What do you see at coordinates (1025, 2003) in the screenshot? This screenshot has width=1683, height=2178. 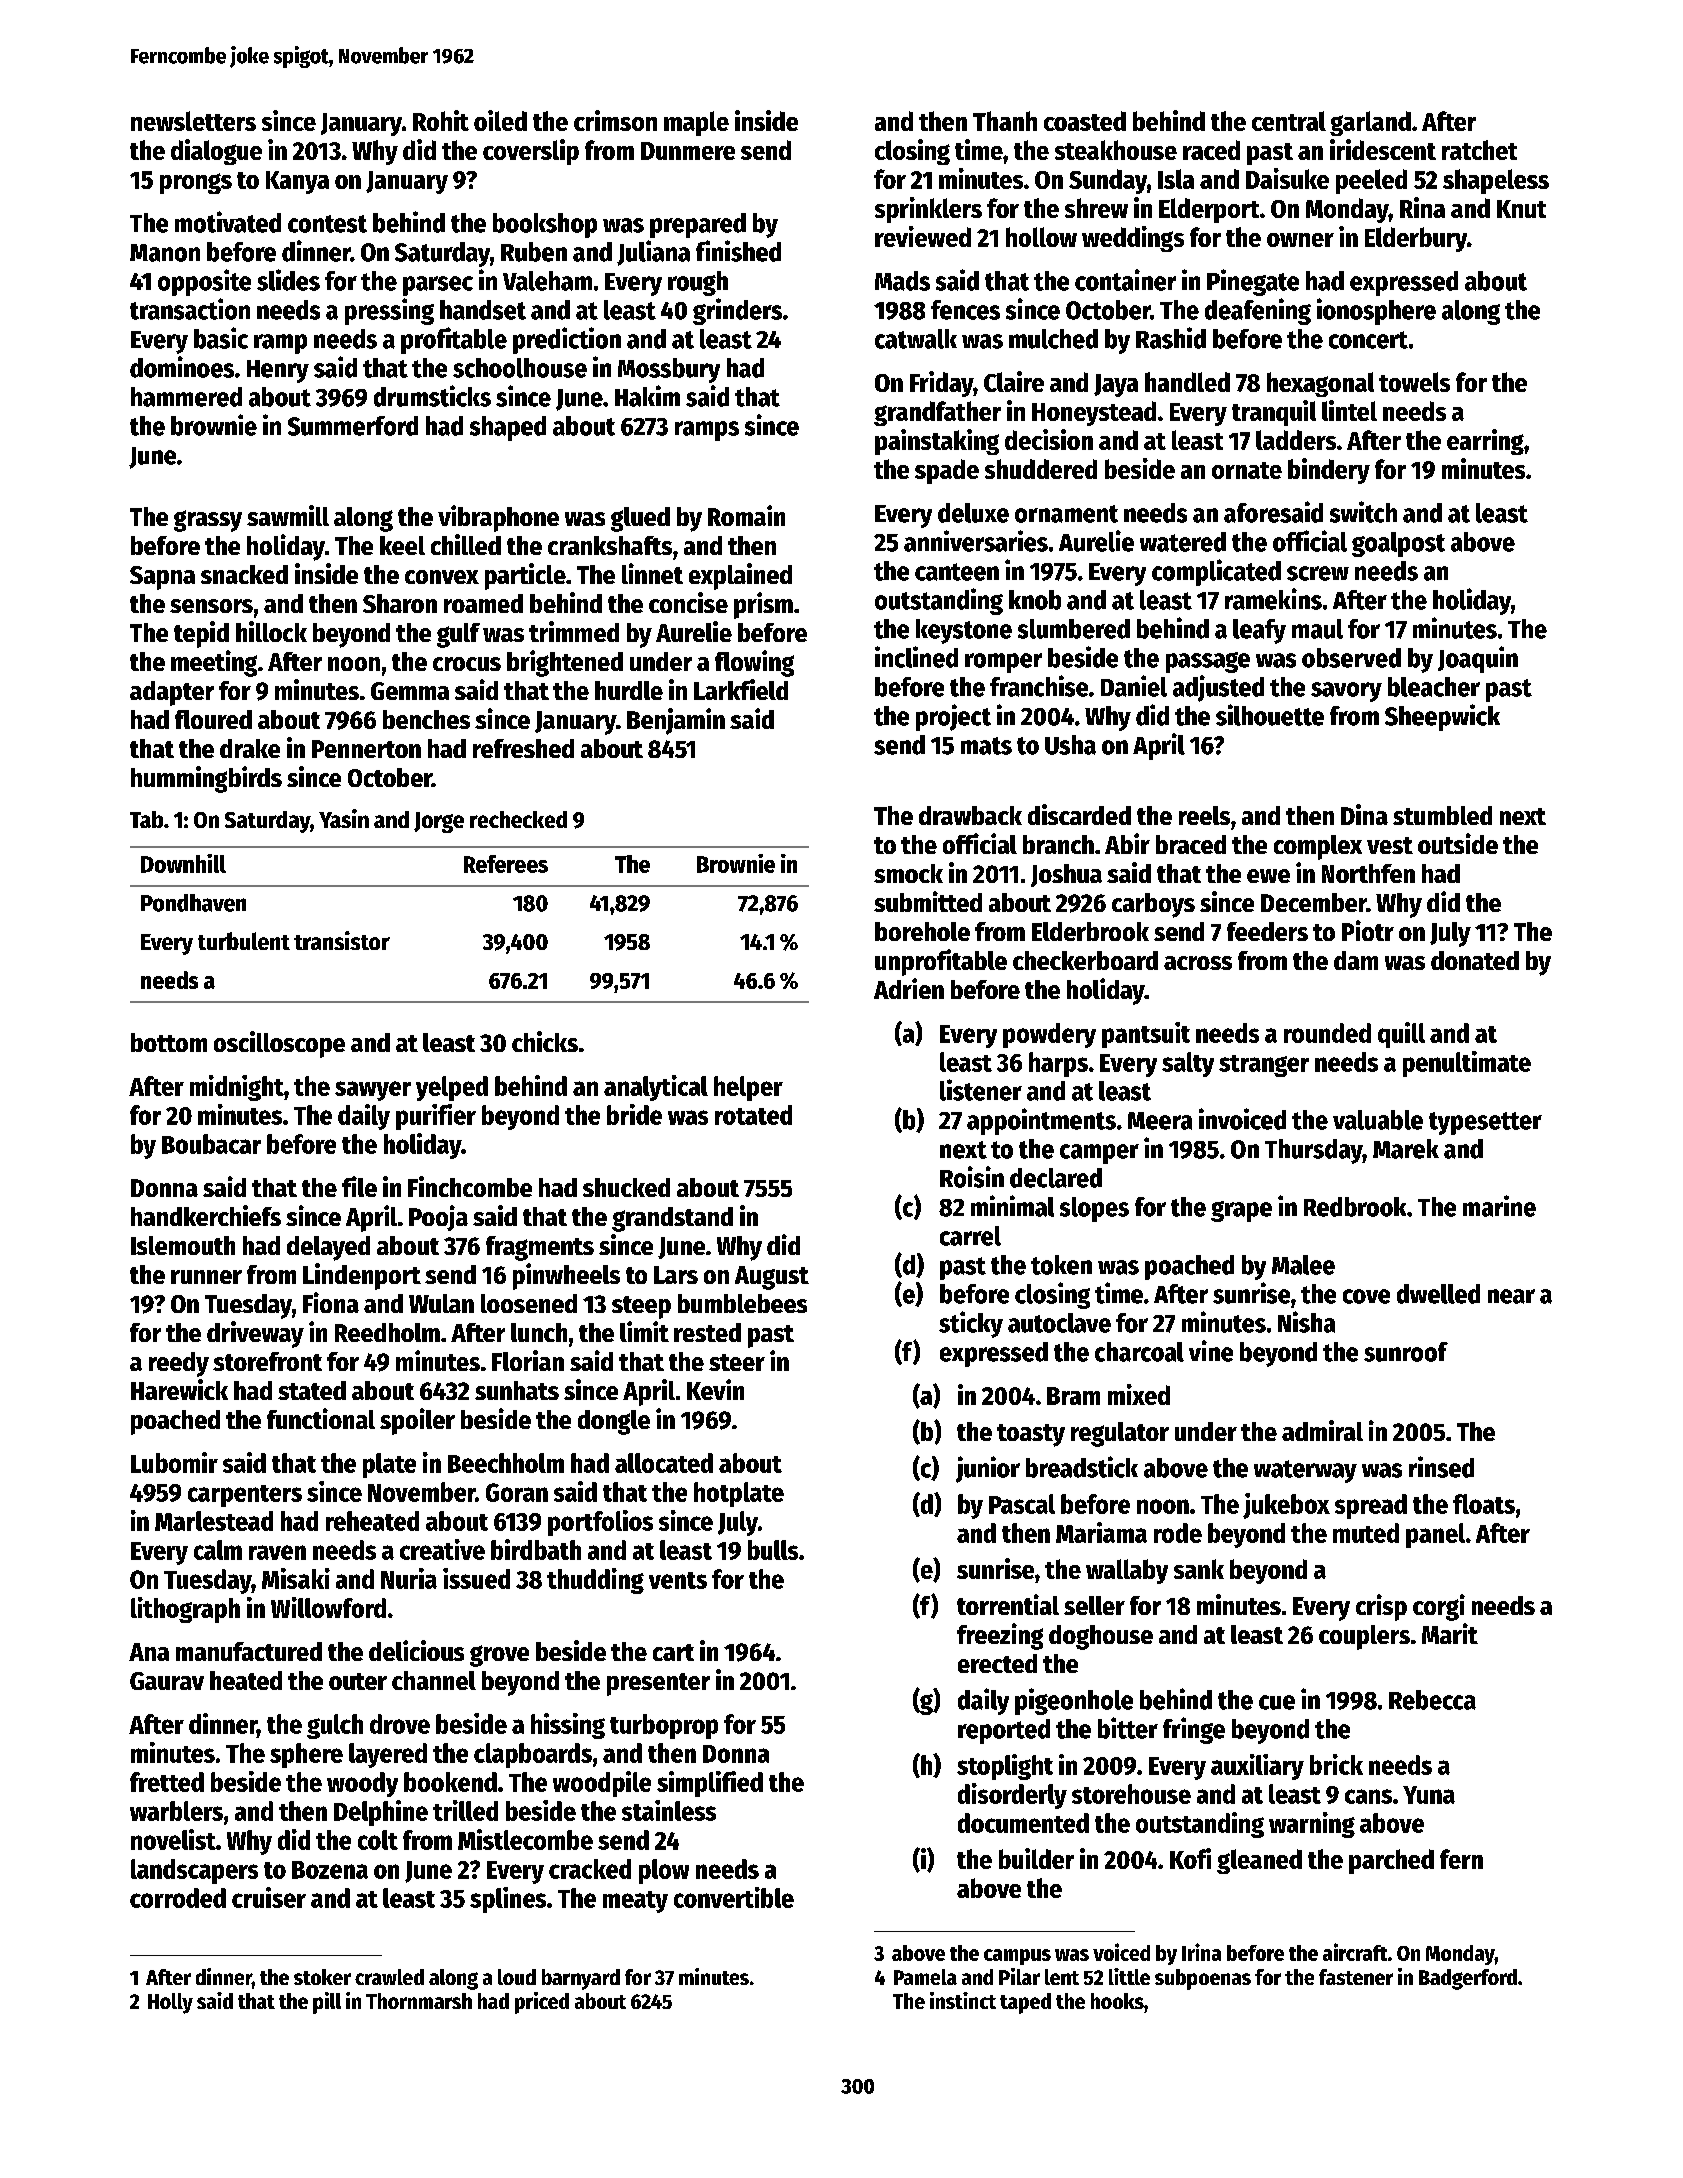 I see `taped` at bounding box center [1025, 2003].
